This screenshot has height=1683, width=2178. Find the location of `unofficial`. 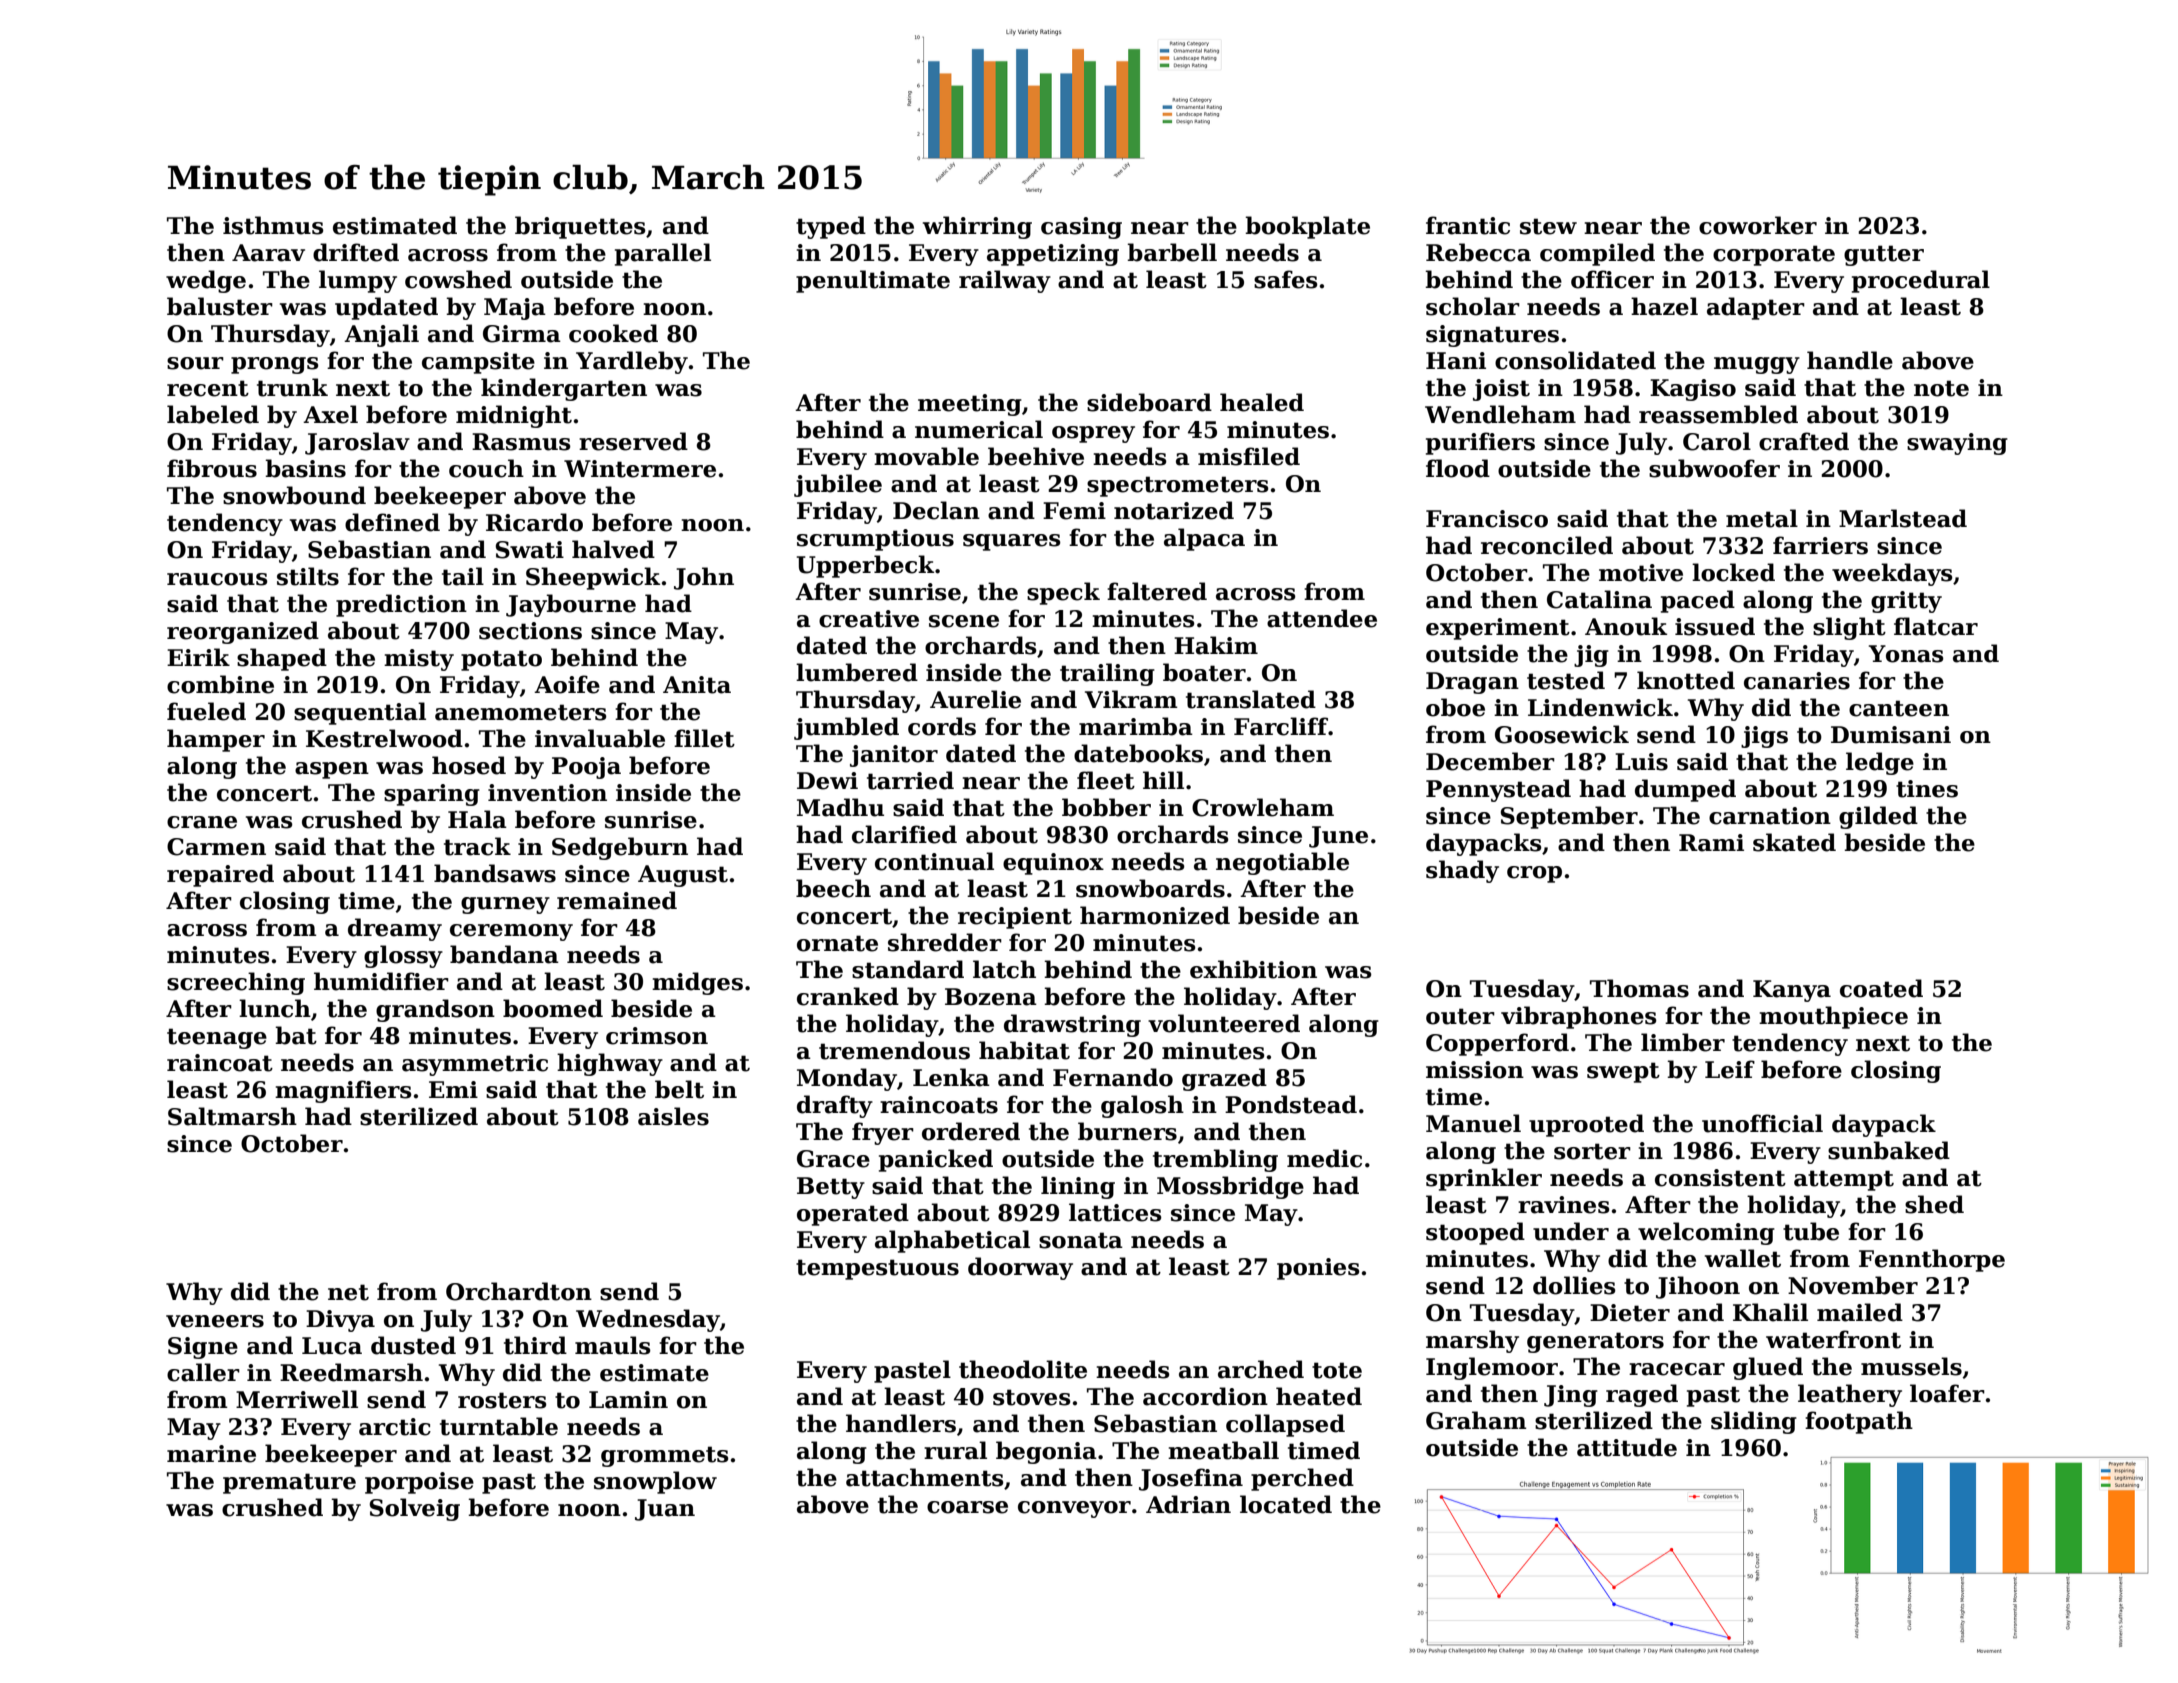

unofficial is located at coordinates (1762, 1123).
